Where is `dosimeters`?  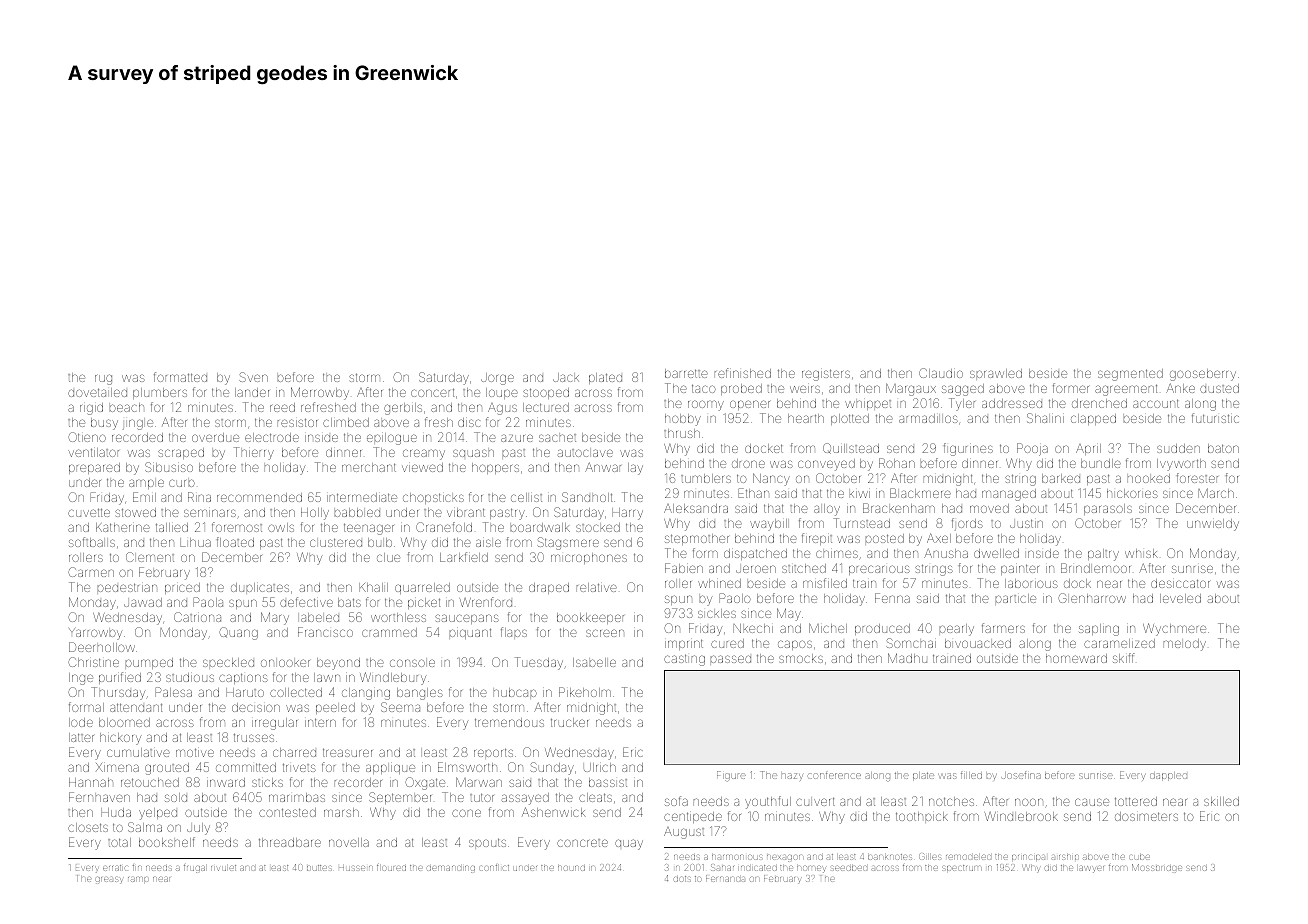
dosimeters is located at coordinates (1146, 816).
